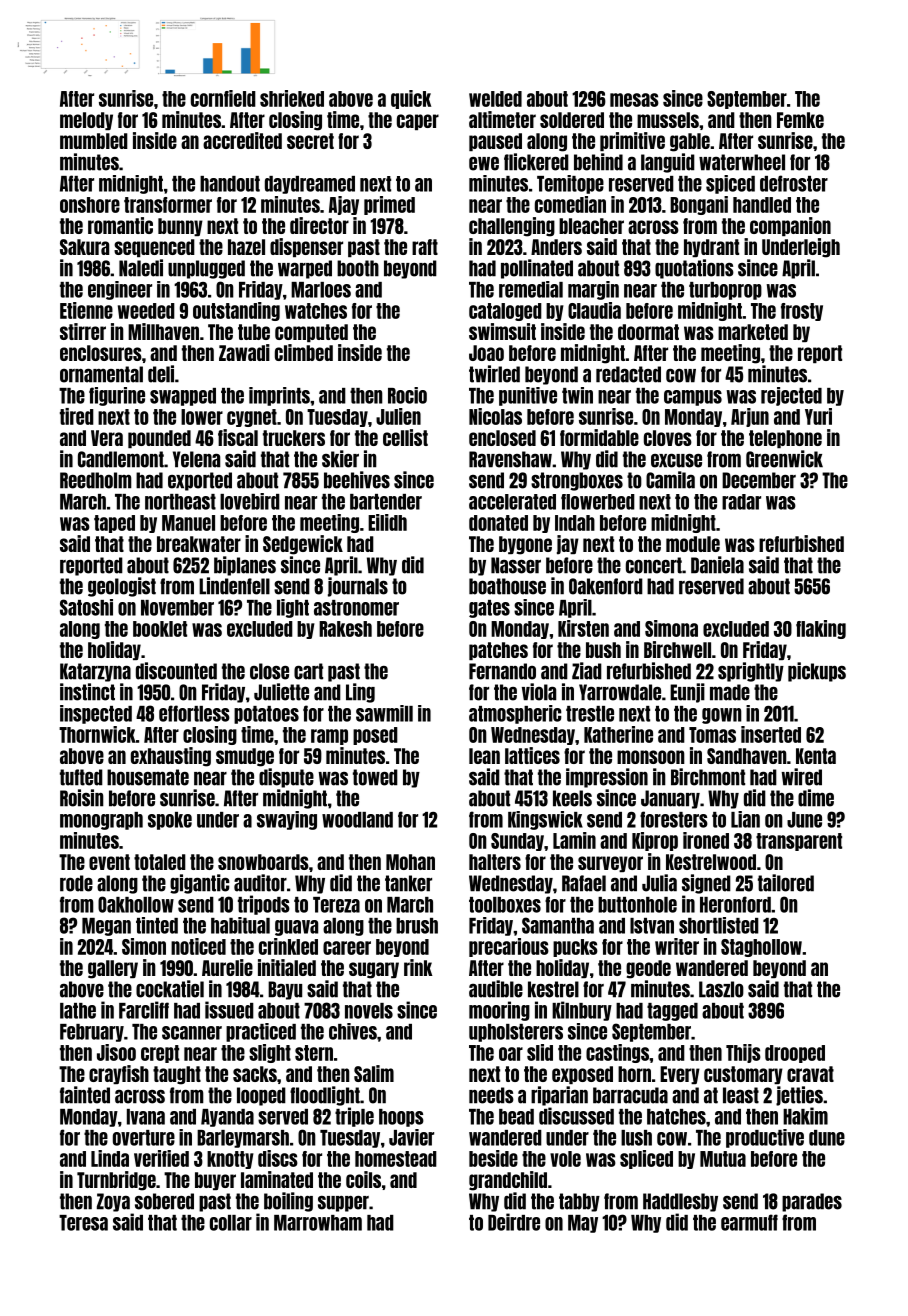 This document has height=1316, width=908. What do you see at coordinates (800, 120) in the document?
I see `Femke` at bounding box center [800, 120].
